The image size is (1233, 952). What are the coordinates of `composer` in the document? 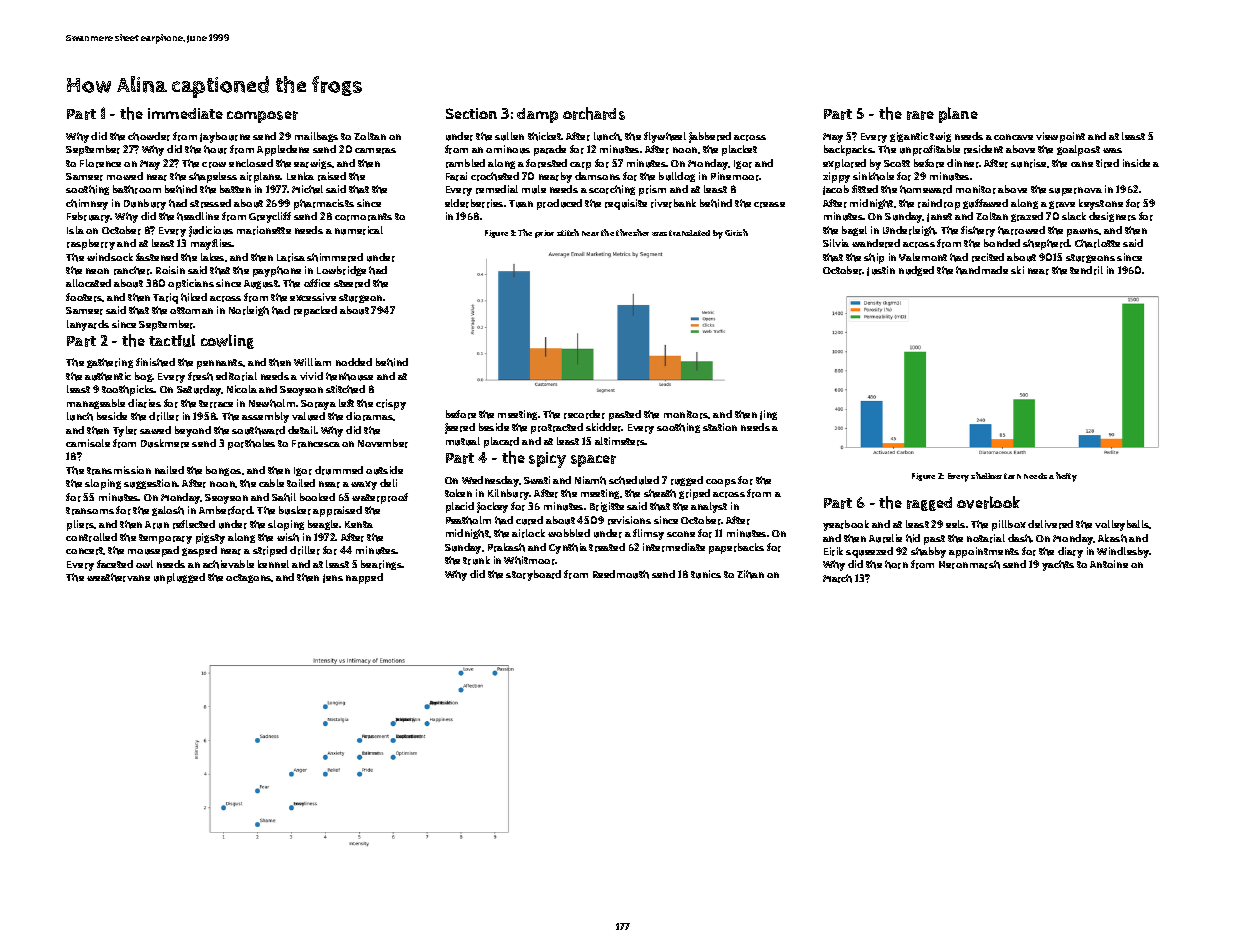 It's located at (262, 117).
